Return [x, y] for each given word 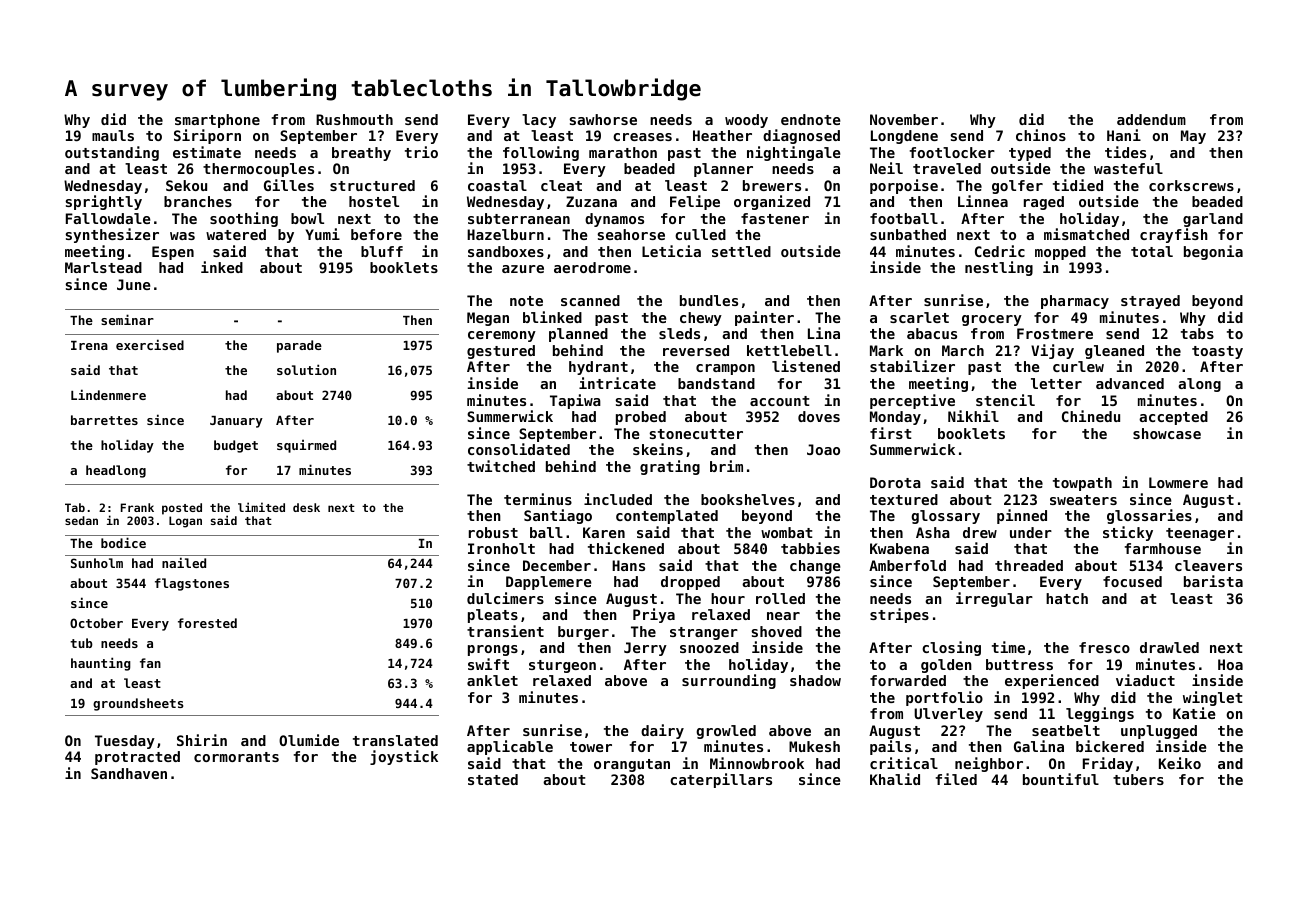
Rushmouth [354, 119]
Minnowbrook [757, 763]
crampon [725, 369]
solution [306, 369]
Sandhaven [129, 773]
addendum [1151, 119]
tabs [1197, 333]
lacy [539, 121]
